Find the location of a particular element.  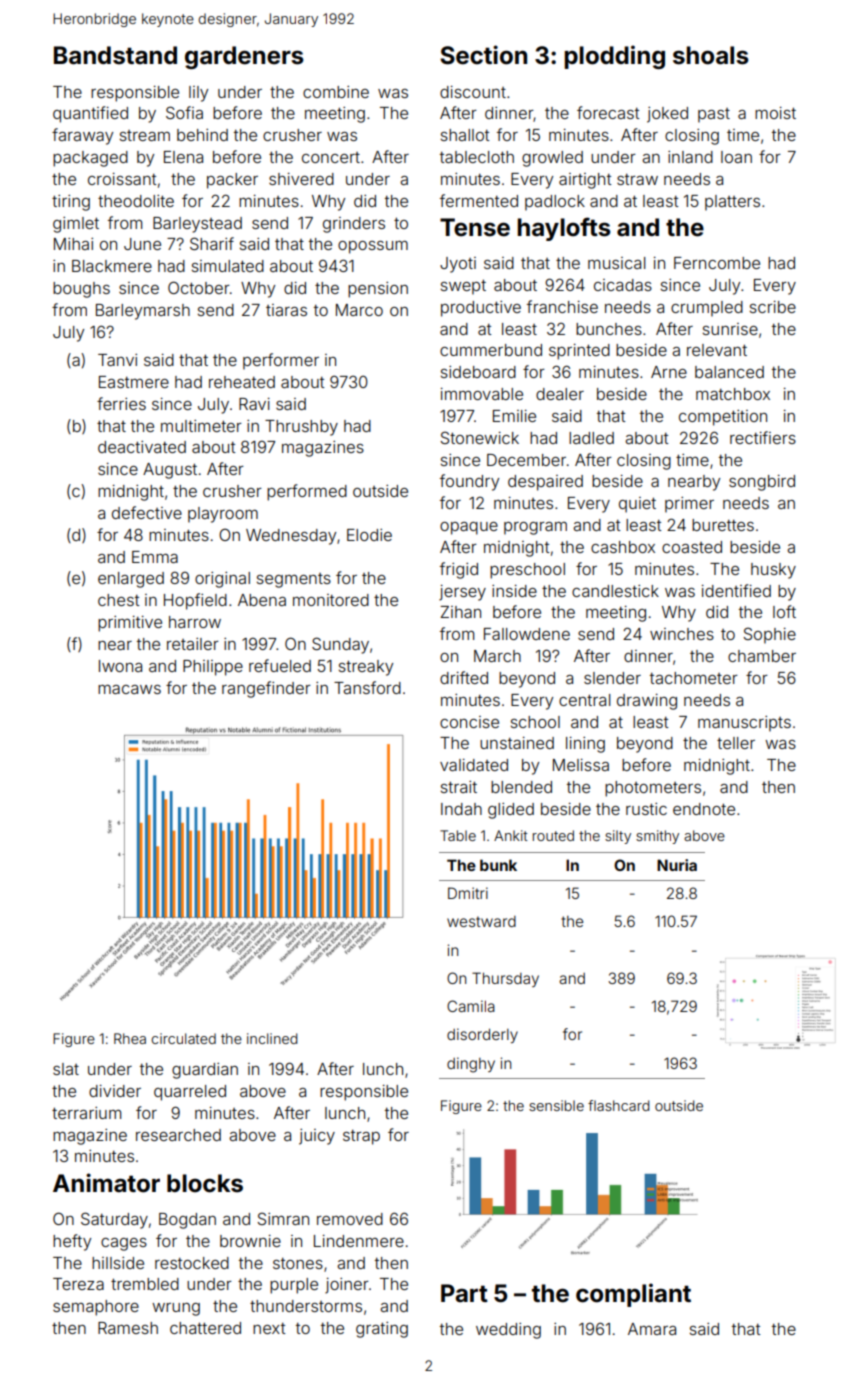

balanced is located at coordinates (729, 372).
